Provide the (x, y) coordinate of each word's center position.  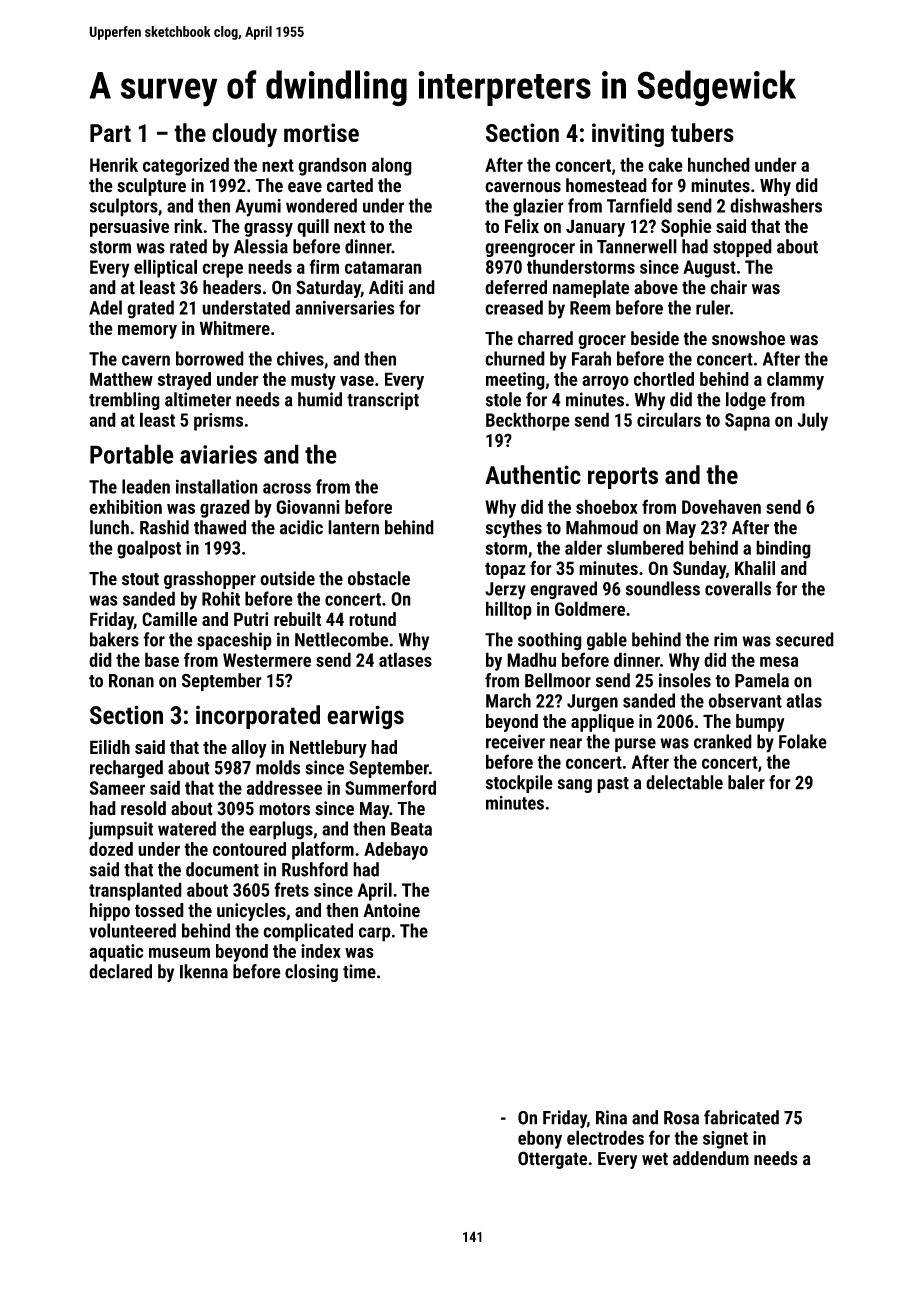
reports (623, 478)
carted (350, 185)
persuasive (129, 228)
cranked (723, 741)
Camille (169, 619)
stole (503, 399)
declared (120, 971)
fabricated (741, 1117)
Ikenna (204, 971)
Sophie (686, 228)
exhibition (125, 506)
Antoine (391, 910)
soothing (550, 641)
